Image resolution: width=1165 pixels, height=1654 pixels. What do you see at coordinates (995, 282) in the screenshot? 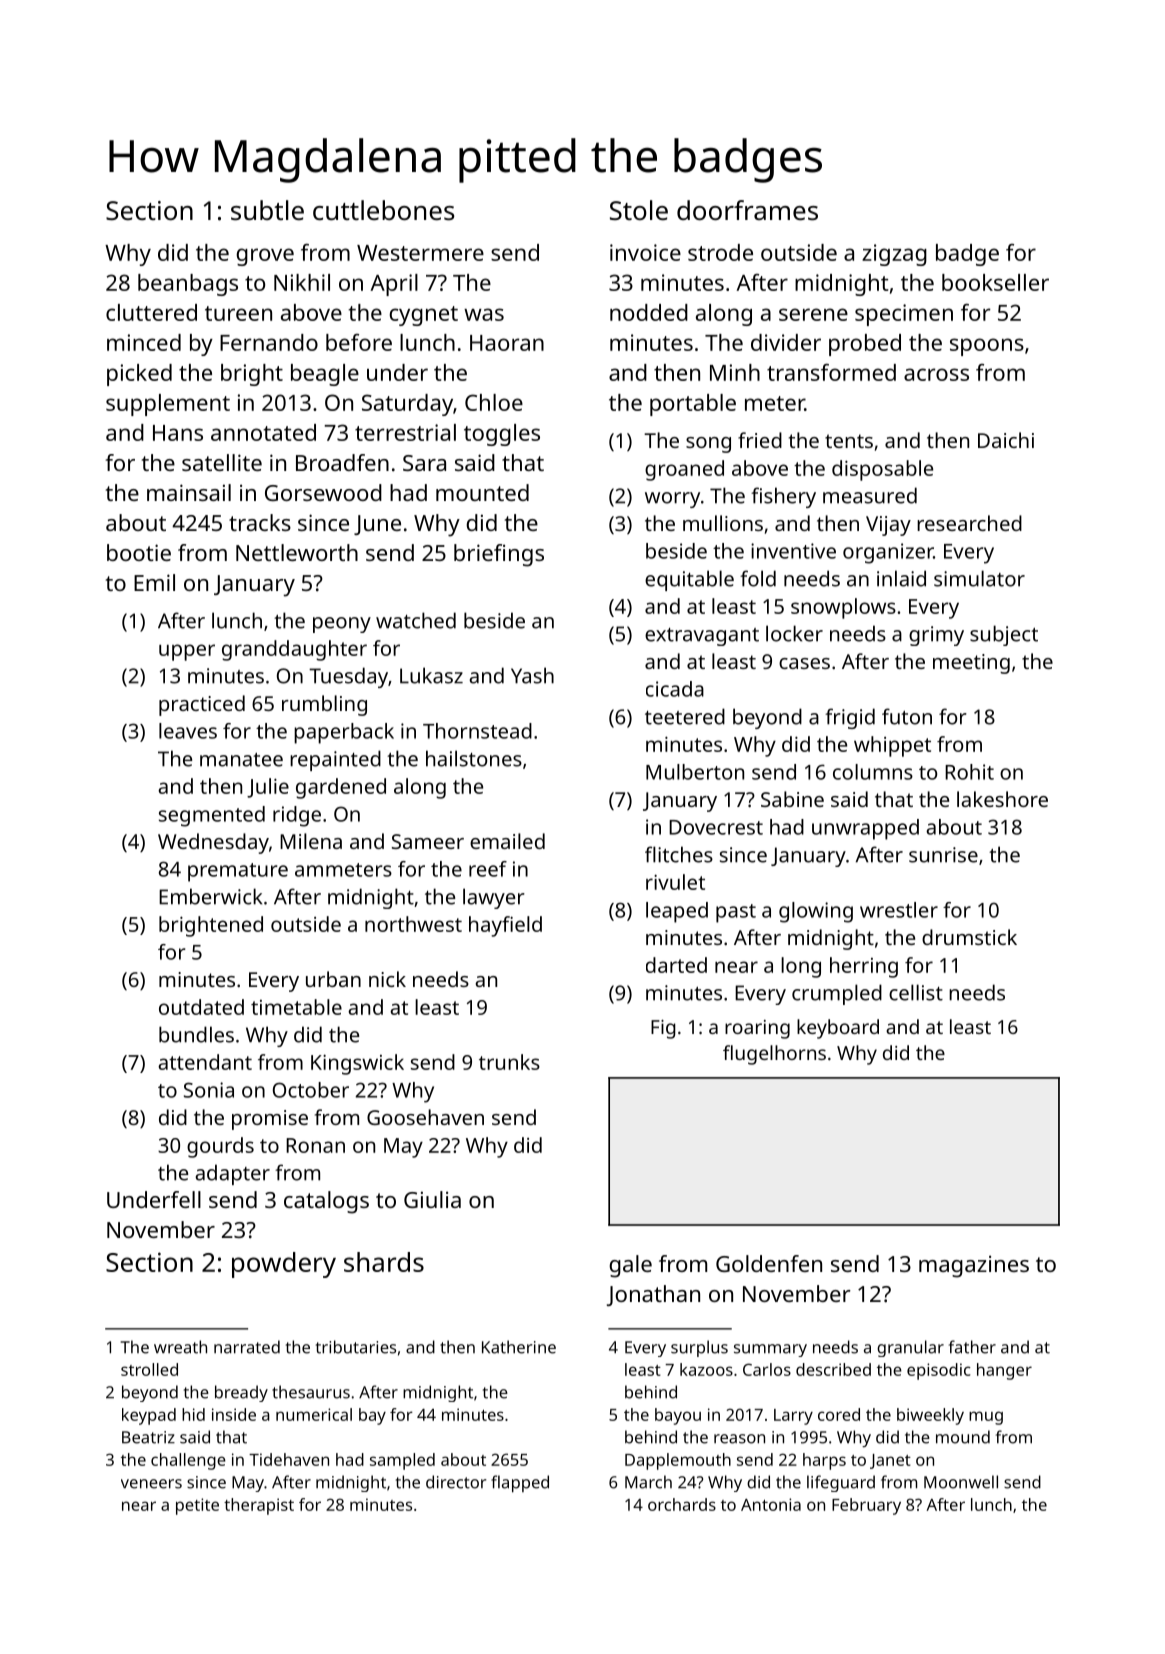
I see `bookseller` at bounding box center [995, 282].
